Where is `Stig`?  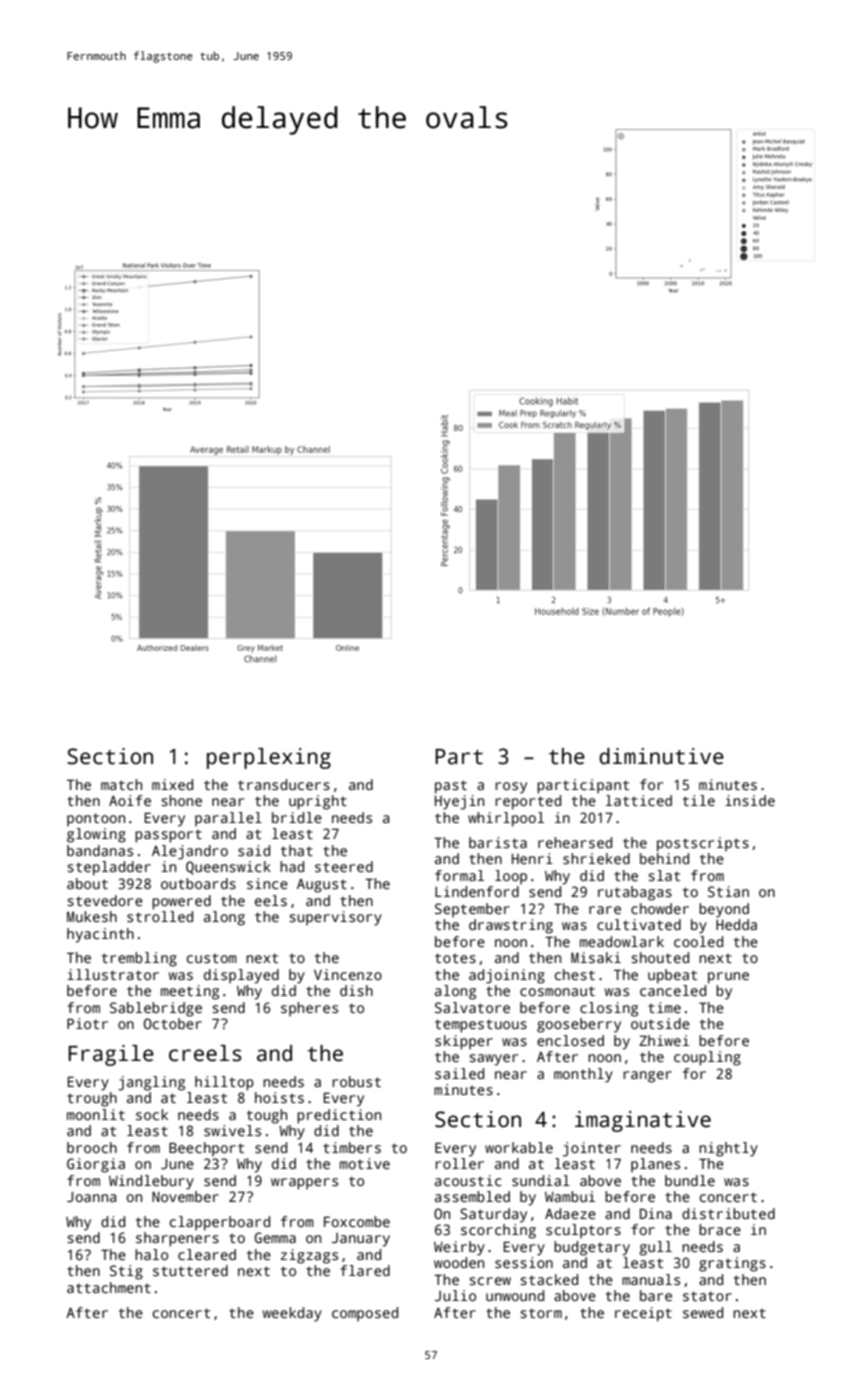
Stig is located at coordinates (126, 1272).
